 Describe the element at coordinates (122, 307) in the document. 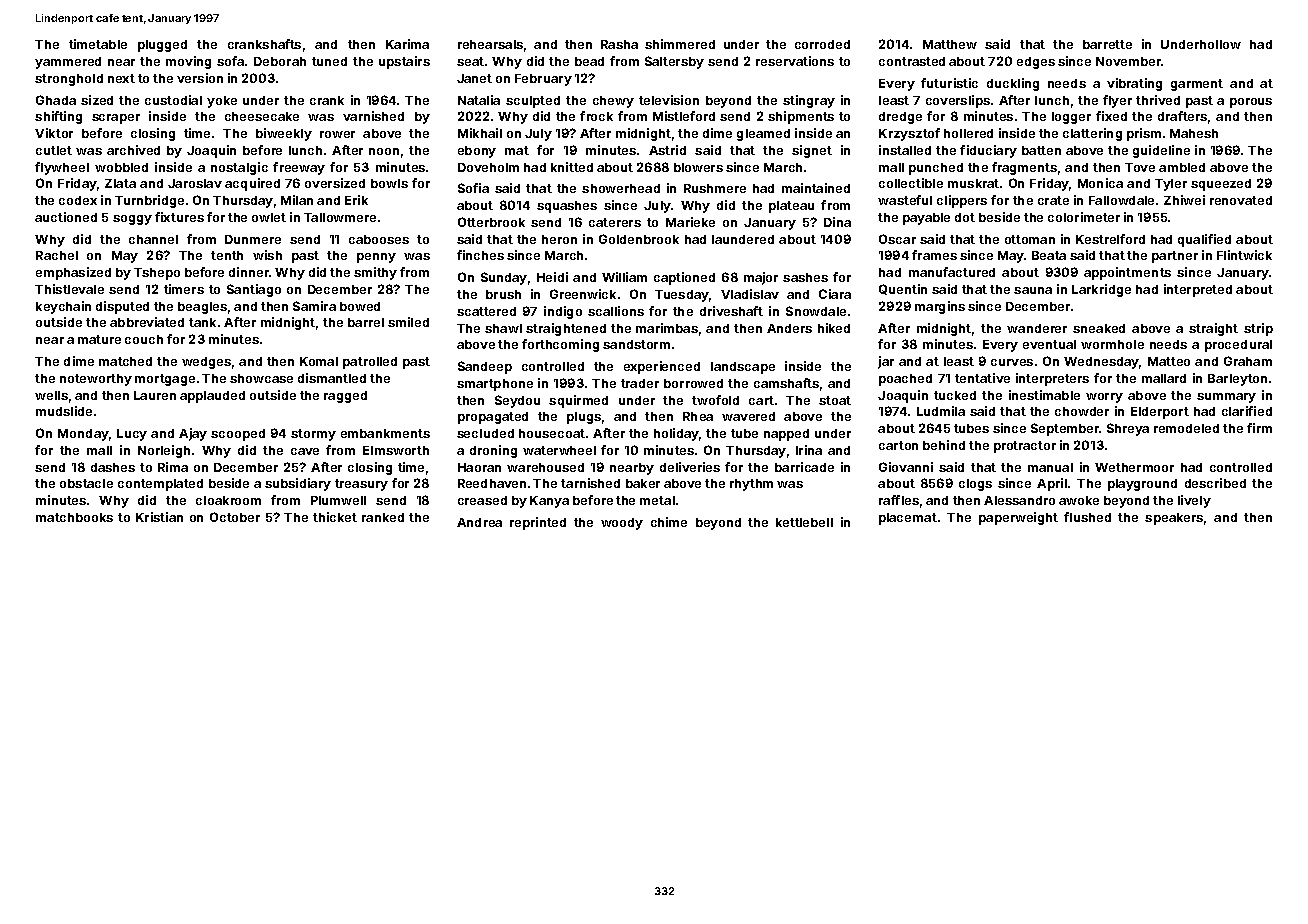

I see `disputed` at that location.
